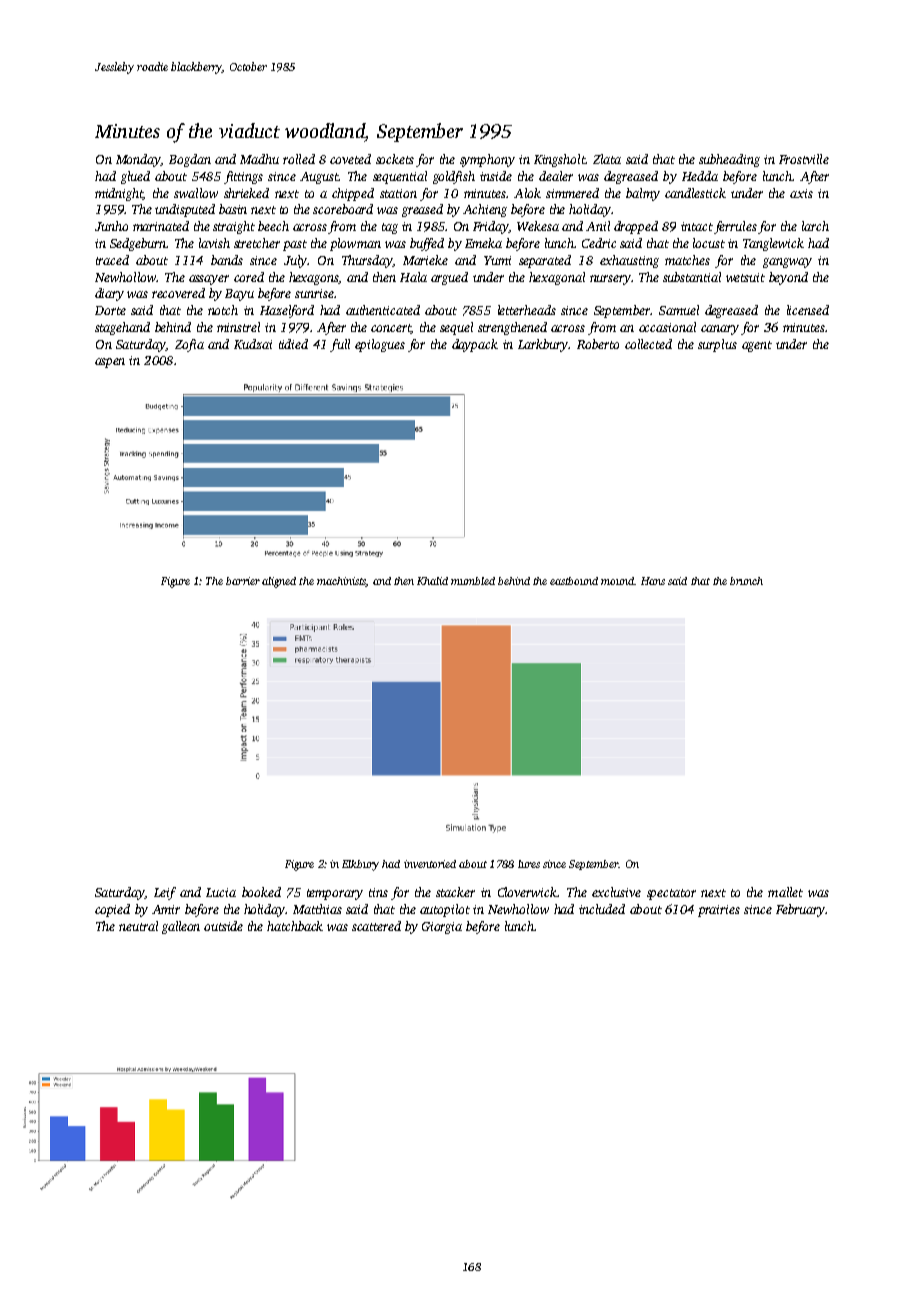 The height and width of the screenshot is (1308, 924). What do you see at coordinates (787, 263) in the screenshot?
I see `gangway` at bounding box center [787, 263].
